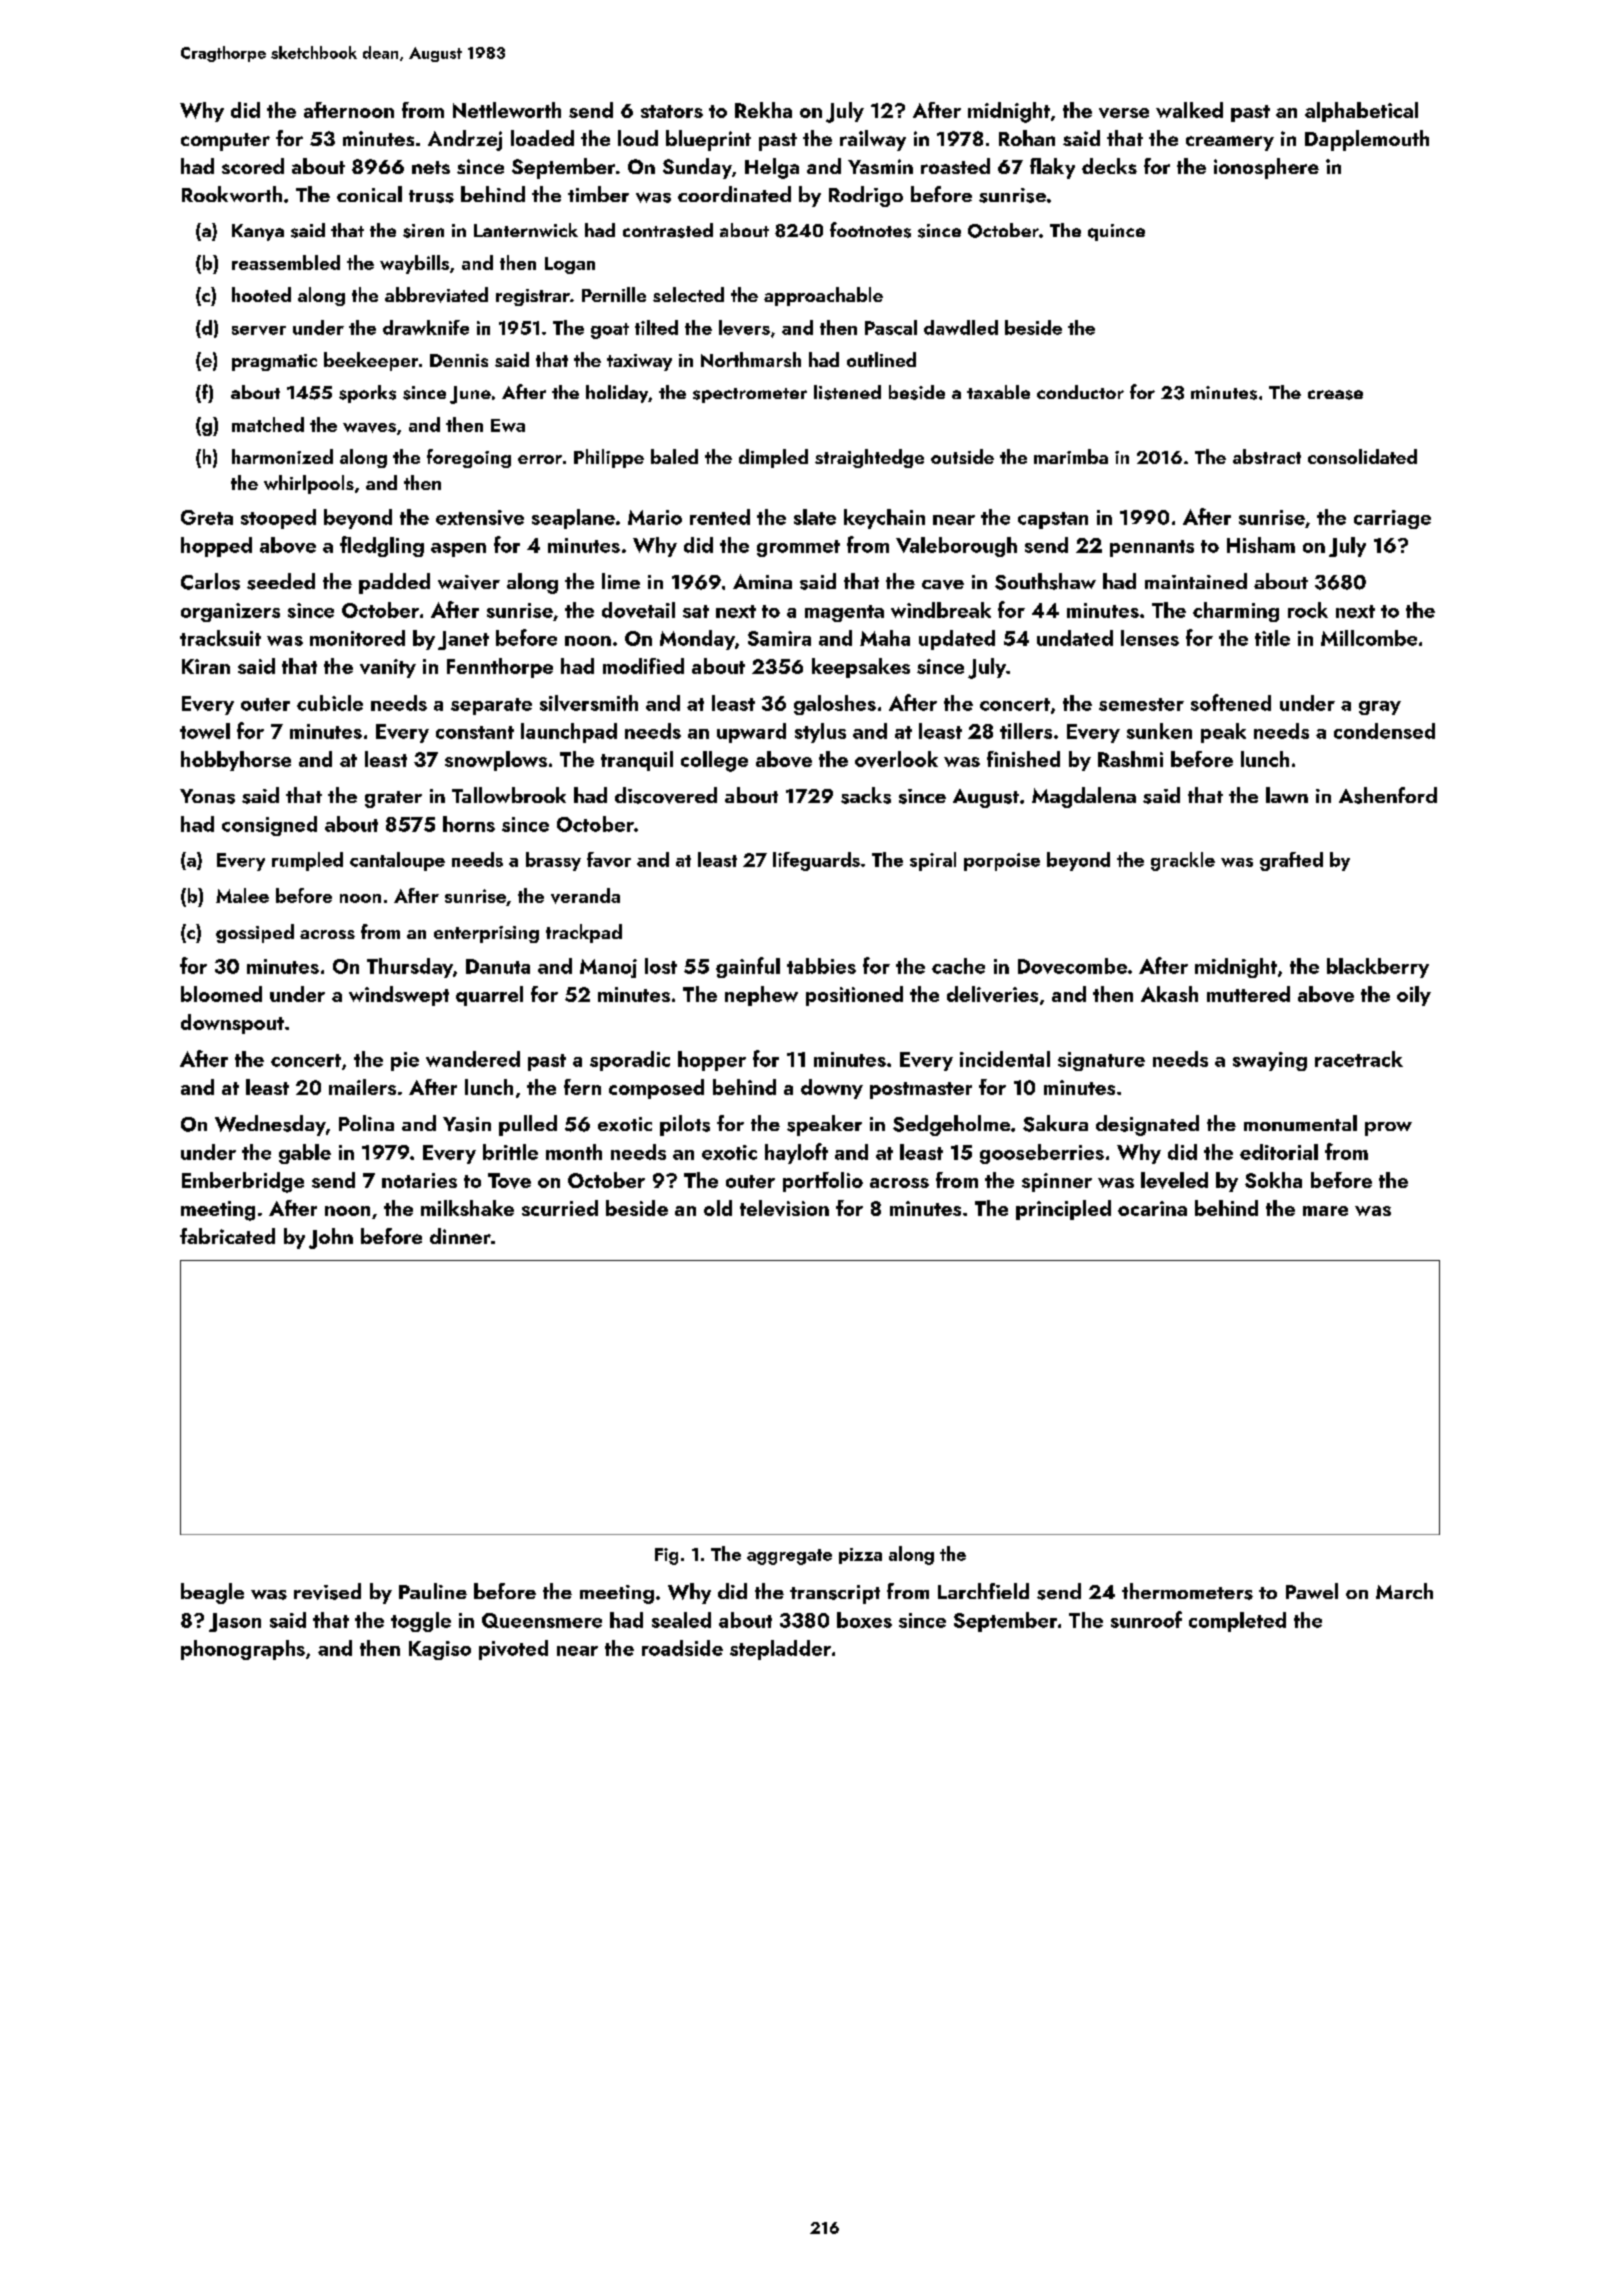 This image has width=1620, height=2292. I want to click on completed, so click(1237, 1622).
